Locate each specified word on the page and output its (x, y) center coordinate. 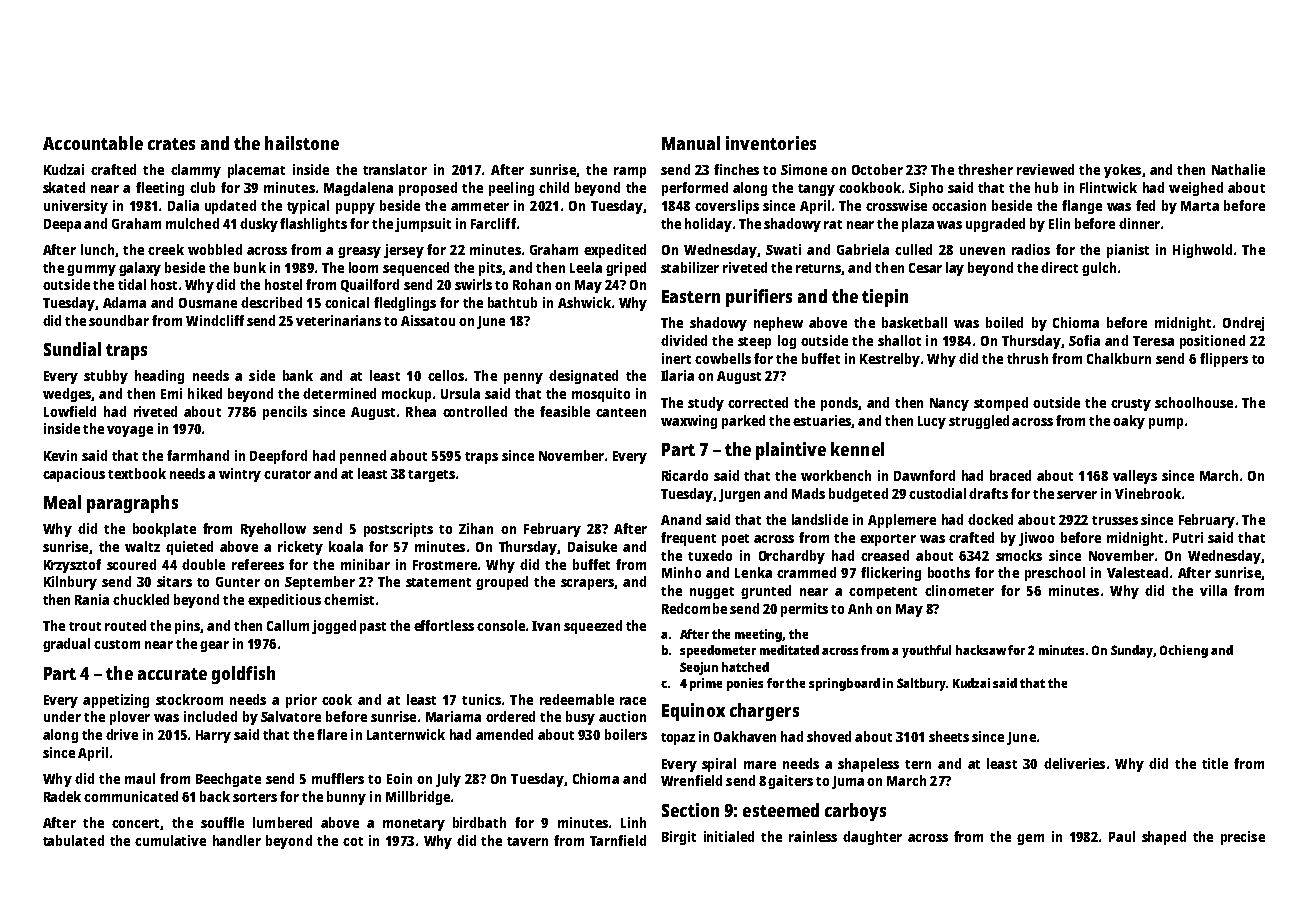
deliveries (1074, 763)
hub (1046, 187)
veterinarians (338, 320)
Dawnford (924, 475)
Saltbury (922, 684)
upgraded (995, 225)
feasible (565, 411)
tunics (481, 699)
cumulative (170, 840)
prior (301, 701)
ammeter (480, 206)
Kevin (60, 455)
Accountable (93, 143)
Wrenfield (691, 780)
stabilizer (690, 267)
